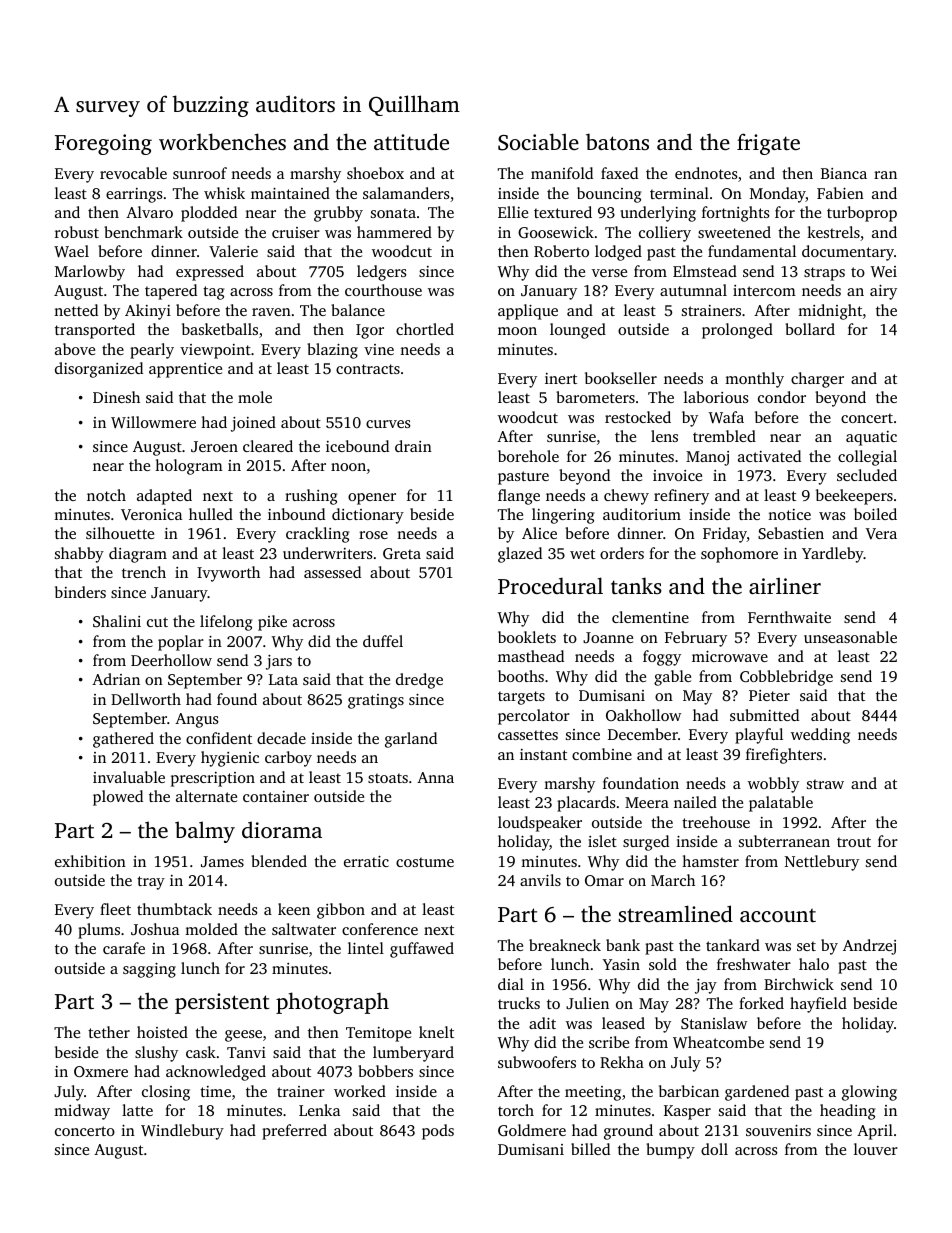 This screenshot has height=1233, width=952. Describe the element at coordinates (385, 1071) in the screenshot. I see `bobbers` at that location.
